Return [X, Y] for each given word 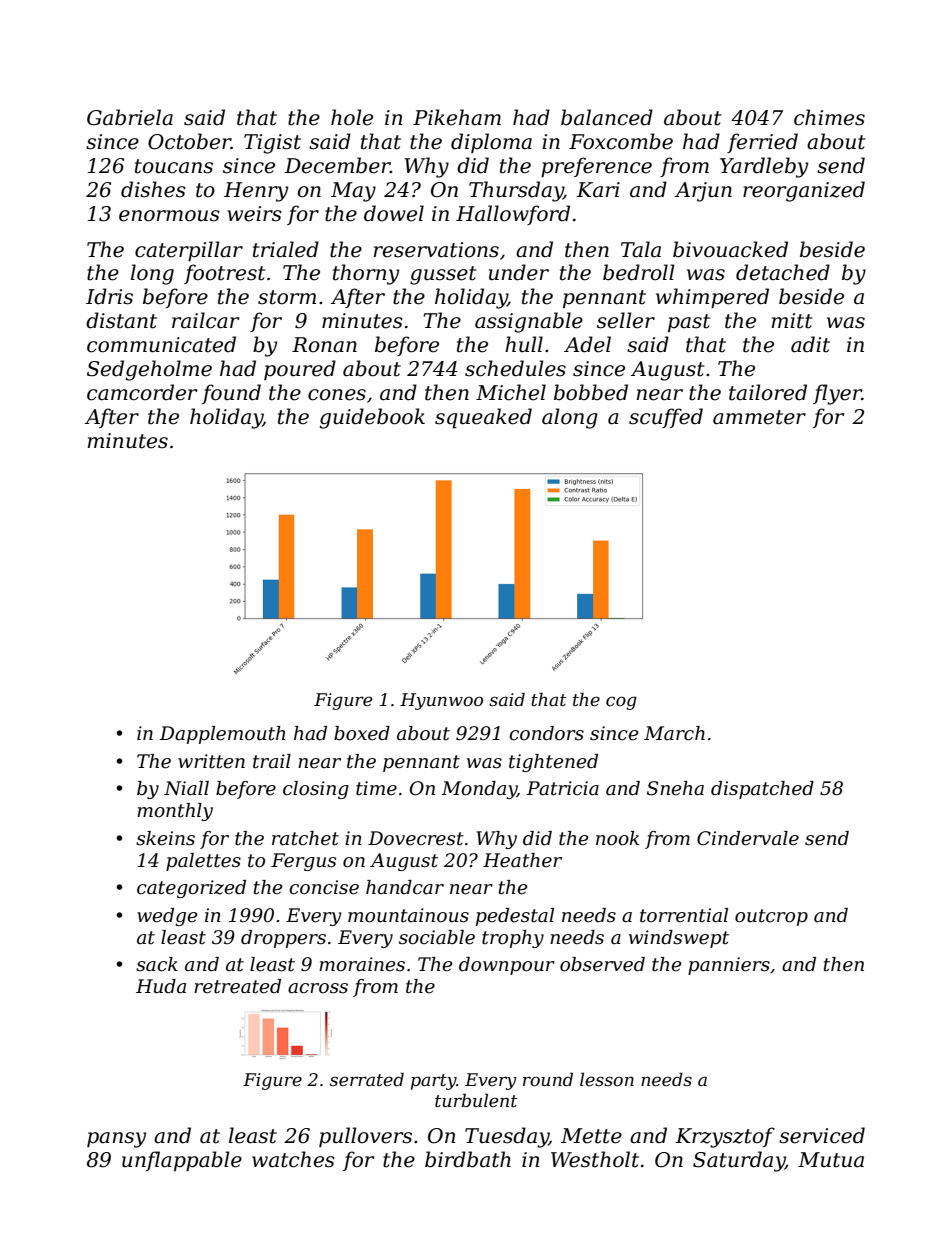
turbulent [476, 1100]
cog [621, 703]
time [376, 788]
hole [352, 117]
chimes [829, 117]
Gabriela [130, 117]
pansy [116, 1140]
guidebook [372, 418]
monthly [175, 812]
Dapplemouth [222, 735]
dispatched [762, 790]
